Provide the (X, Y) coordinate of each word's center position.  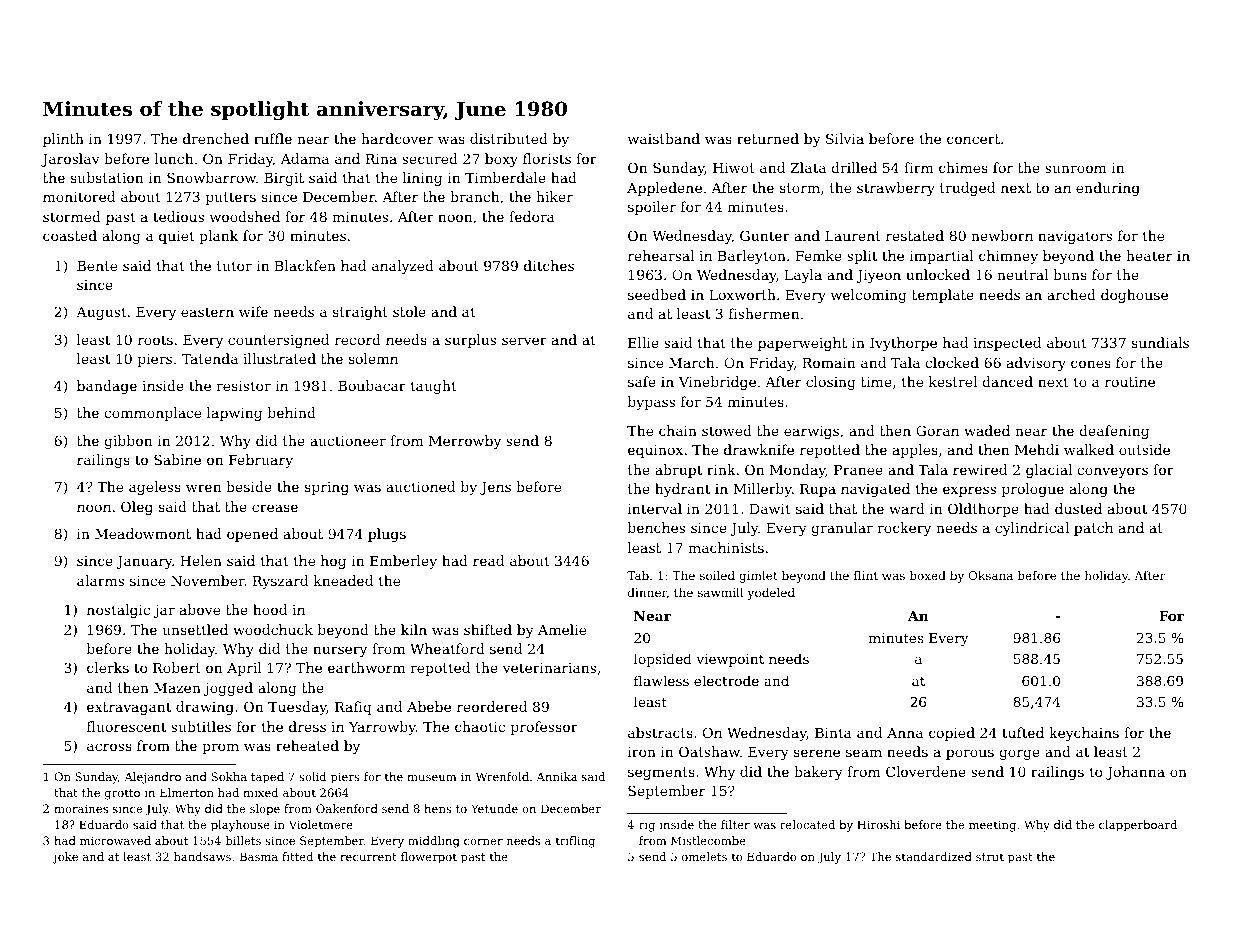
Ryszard (280, 582)
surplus (470, 341)
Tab (638, 575)
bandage (107, 387)
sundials (1160, 342)
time (876, 382)
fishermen (764, 313)
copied (952, 734)
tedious (178, 216)
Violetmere (321, 824)
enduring (1108, 189)
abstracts (660, 732)
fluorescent (126, 726)
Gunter (765, 235)
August (101, 313)
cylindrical (1032, 529)
